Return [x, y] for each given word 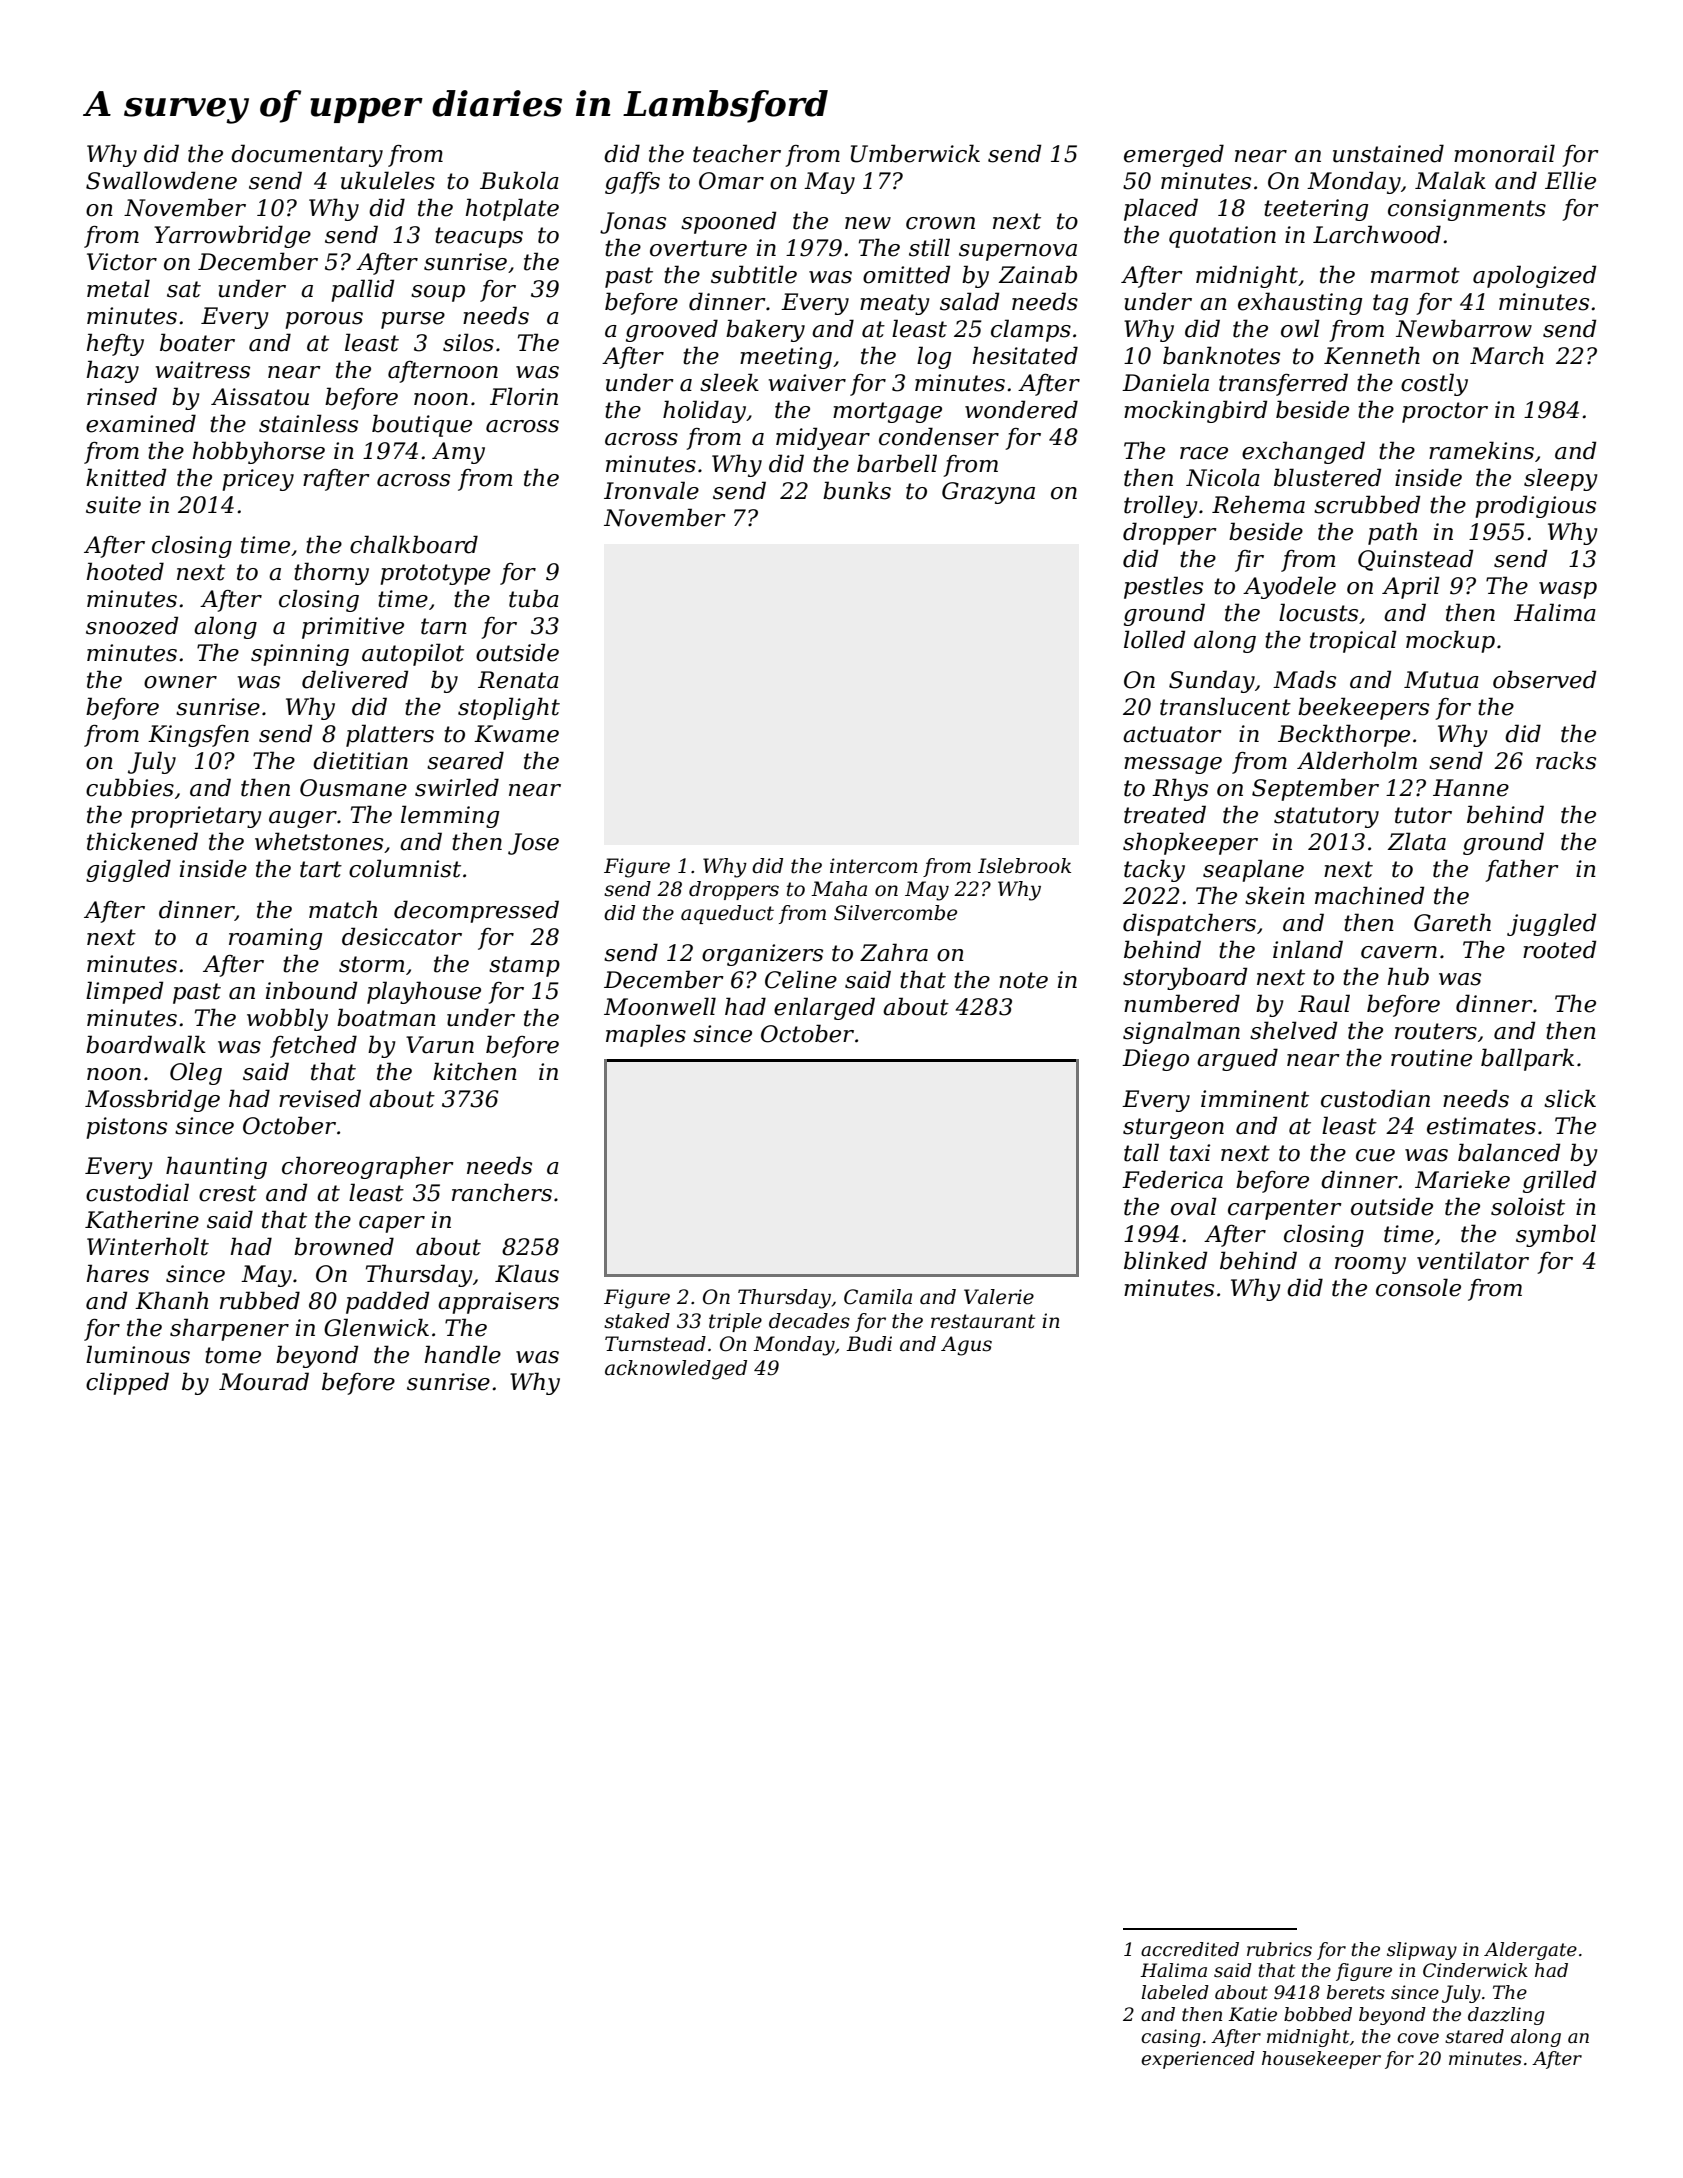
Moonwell [660, 1006]
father [1522, 870]
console [1418, 1287]
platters [390, 735]
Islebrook [1024, 866]
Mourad [264, 1381]
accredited [1190, 1949]
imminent [1255, 1099]
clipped [127, 1383]
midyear [823, 438]
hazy [113, 371]
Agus [966, 1346]
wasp [1568, 590]
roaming [275, 939]
